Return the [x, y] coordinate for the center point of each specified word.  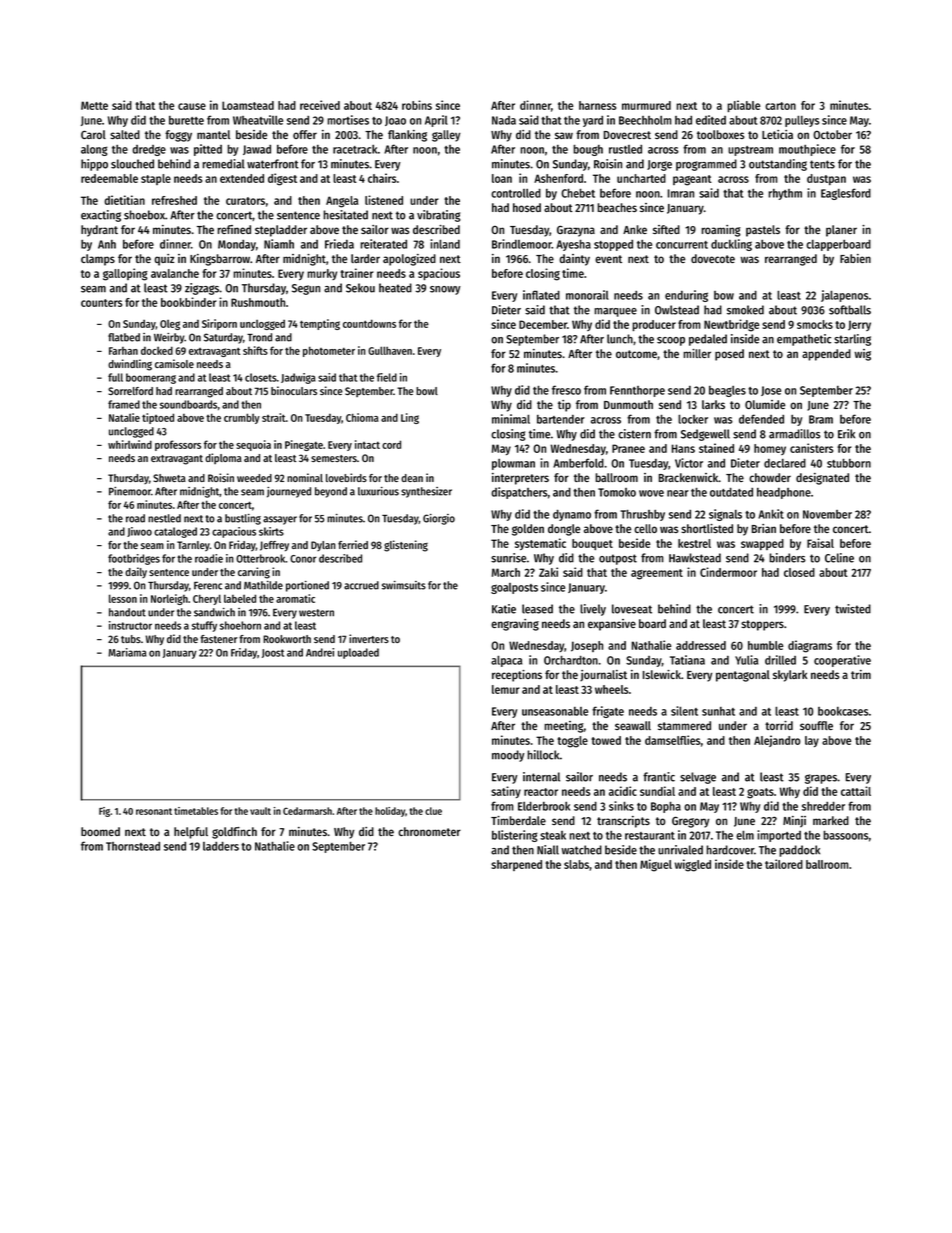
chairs [382, 178]
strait [274, 417]
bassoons [845, 835]
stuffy [204, 626]
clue [433, 811]
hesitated [346, 215]
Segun [306, 289]
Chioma [362, 417]
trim [861, 674]
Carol [93, 134]
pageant [692, 180]
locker [693, 419]
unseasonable [555, 711]
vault [260, 811]
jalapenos [844, 296]
